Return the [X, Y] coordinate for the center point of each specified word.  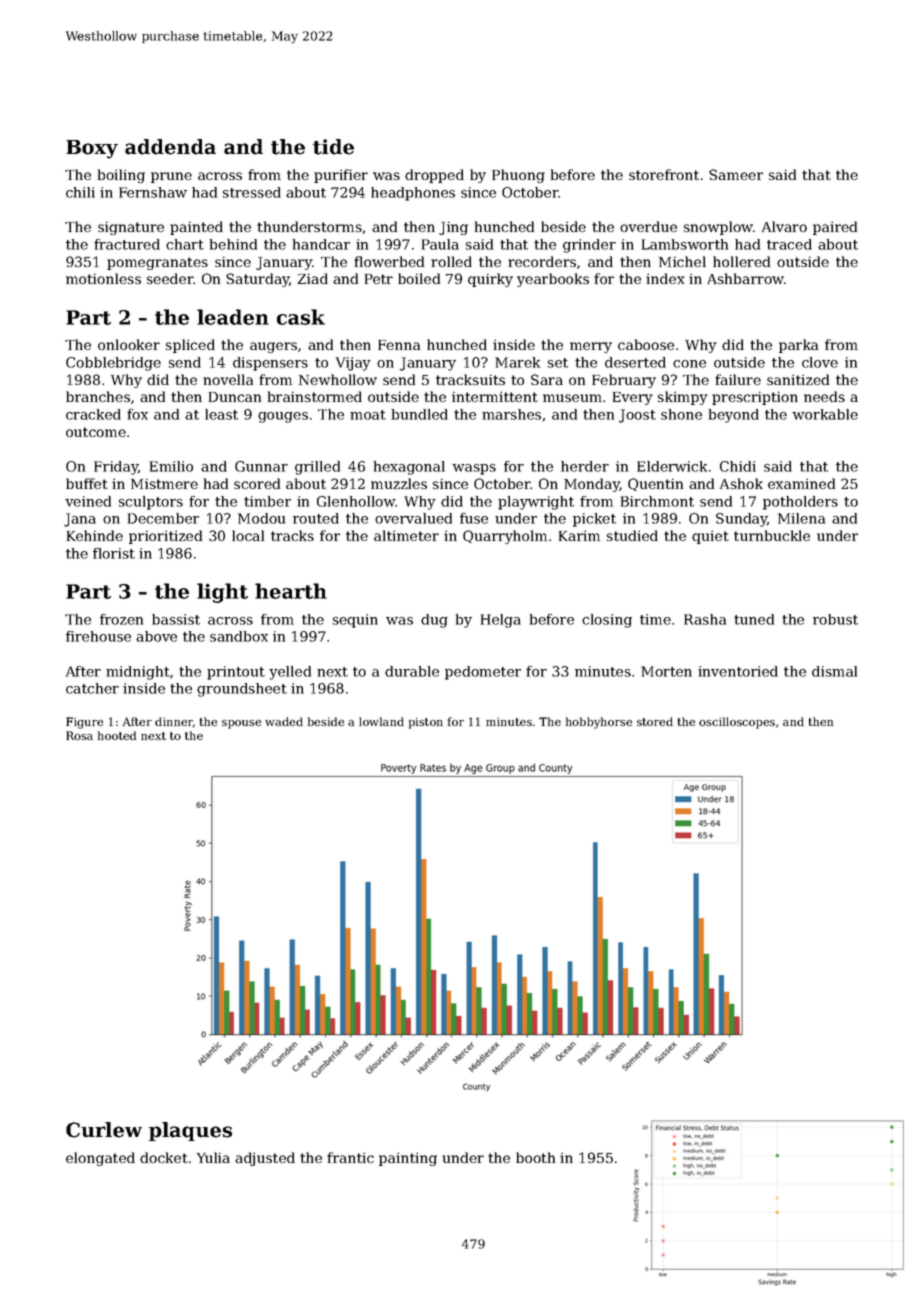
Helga [501, 621]
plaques [190, 1131]
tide [333, 147]
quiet [710, 537]
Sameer [736, 174]
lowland [381, 721]
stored [655, 721]
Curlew [104, 1130]
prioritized [165, 537]
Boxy [92, 149]
